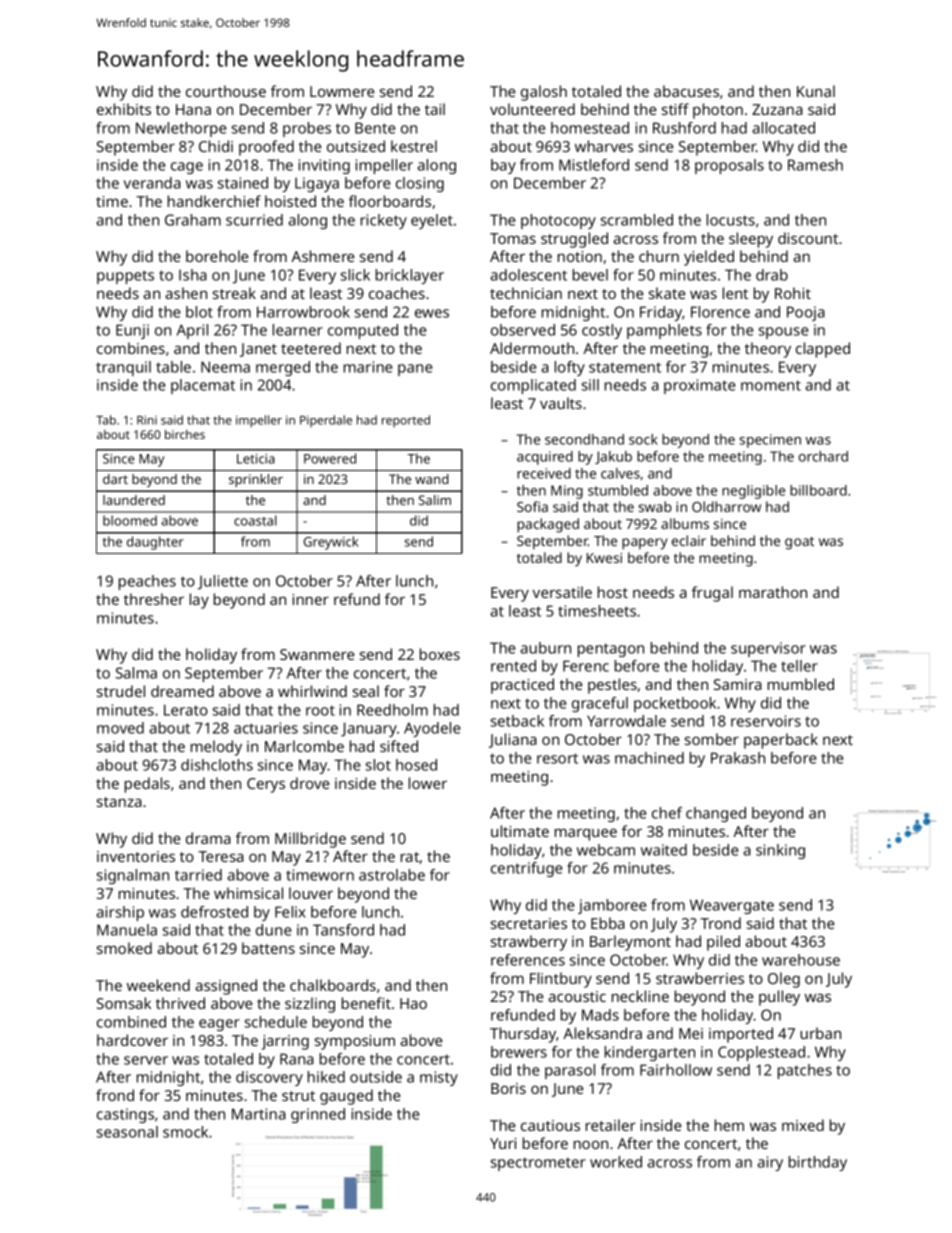 Image resolution: width=952 pixels, height=1233 pixels. What do you see at coordinates (513, 666) in the image?
I see `rented` at bounding box center [513, 666].
